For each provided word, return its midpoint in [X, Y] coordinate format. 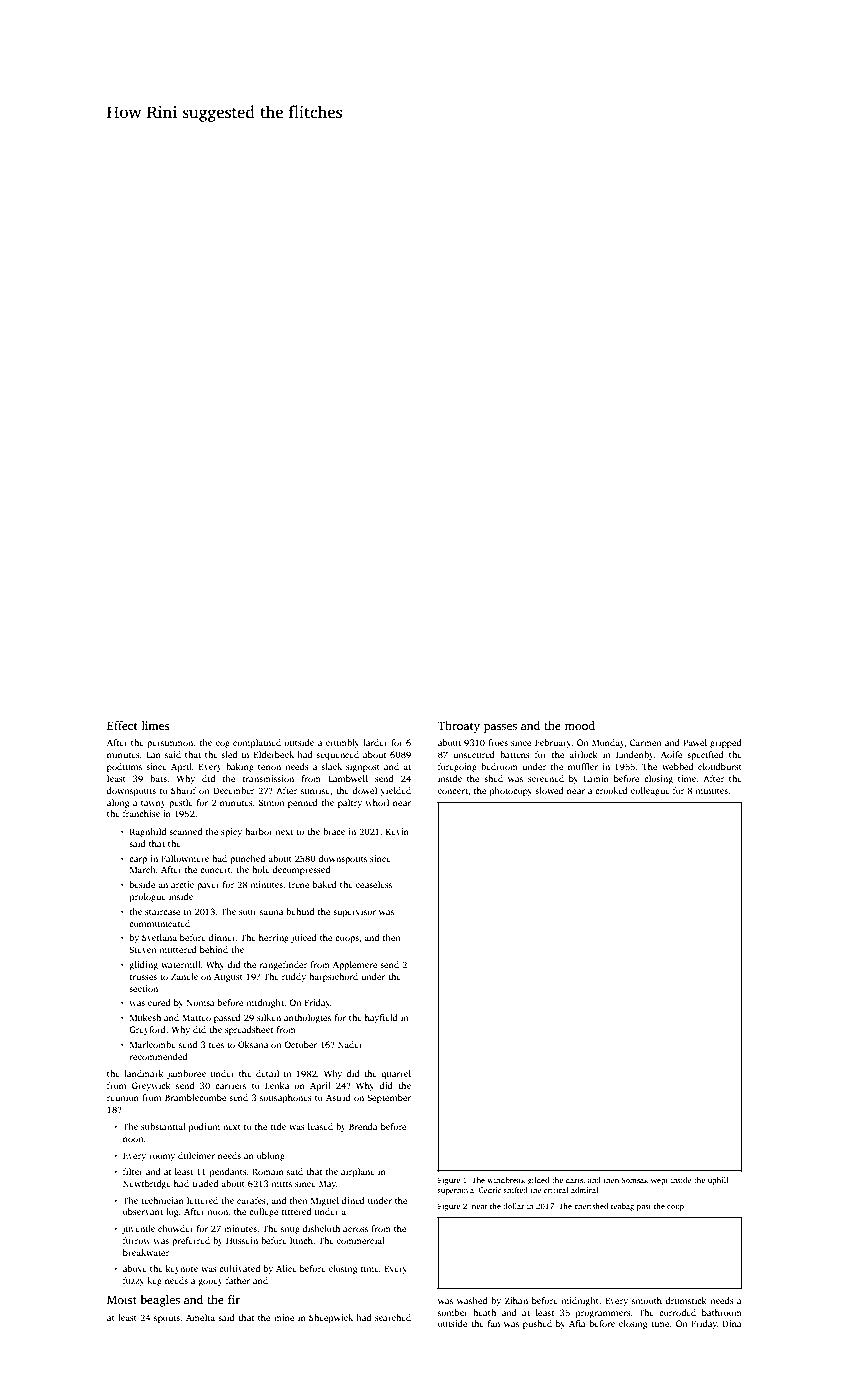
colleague [650, 791]
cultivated [239, 1268]
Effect [122, 725]
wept [659, 1181]
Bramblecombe [195, 1097]
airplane [358, 1172]
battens [515, 754]
